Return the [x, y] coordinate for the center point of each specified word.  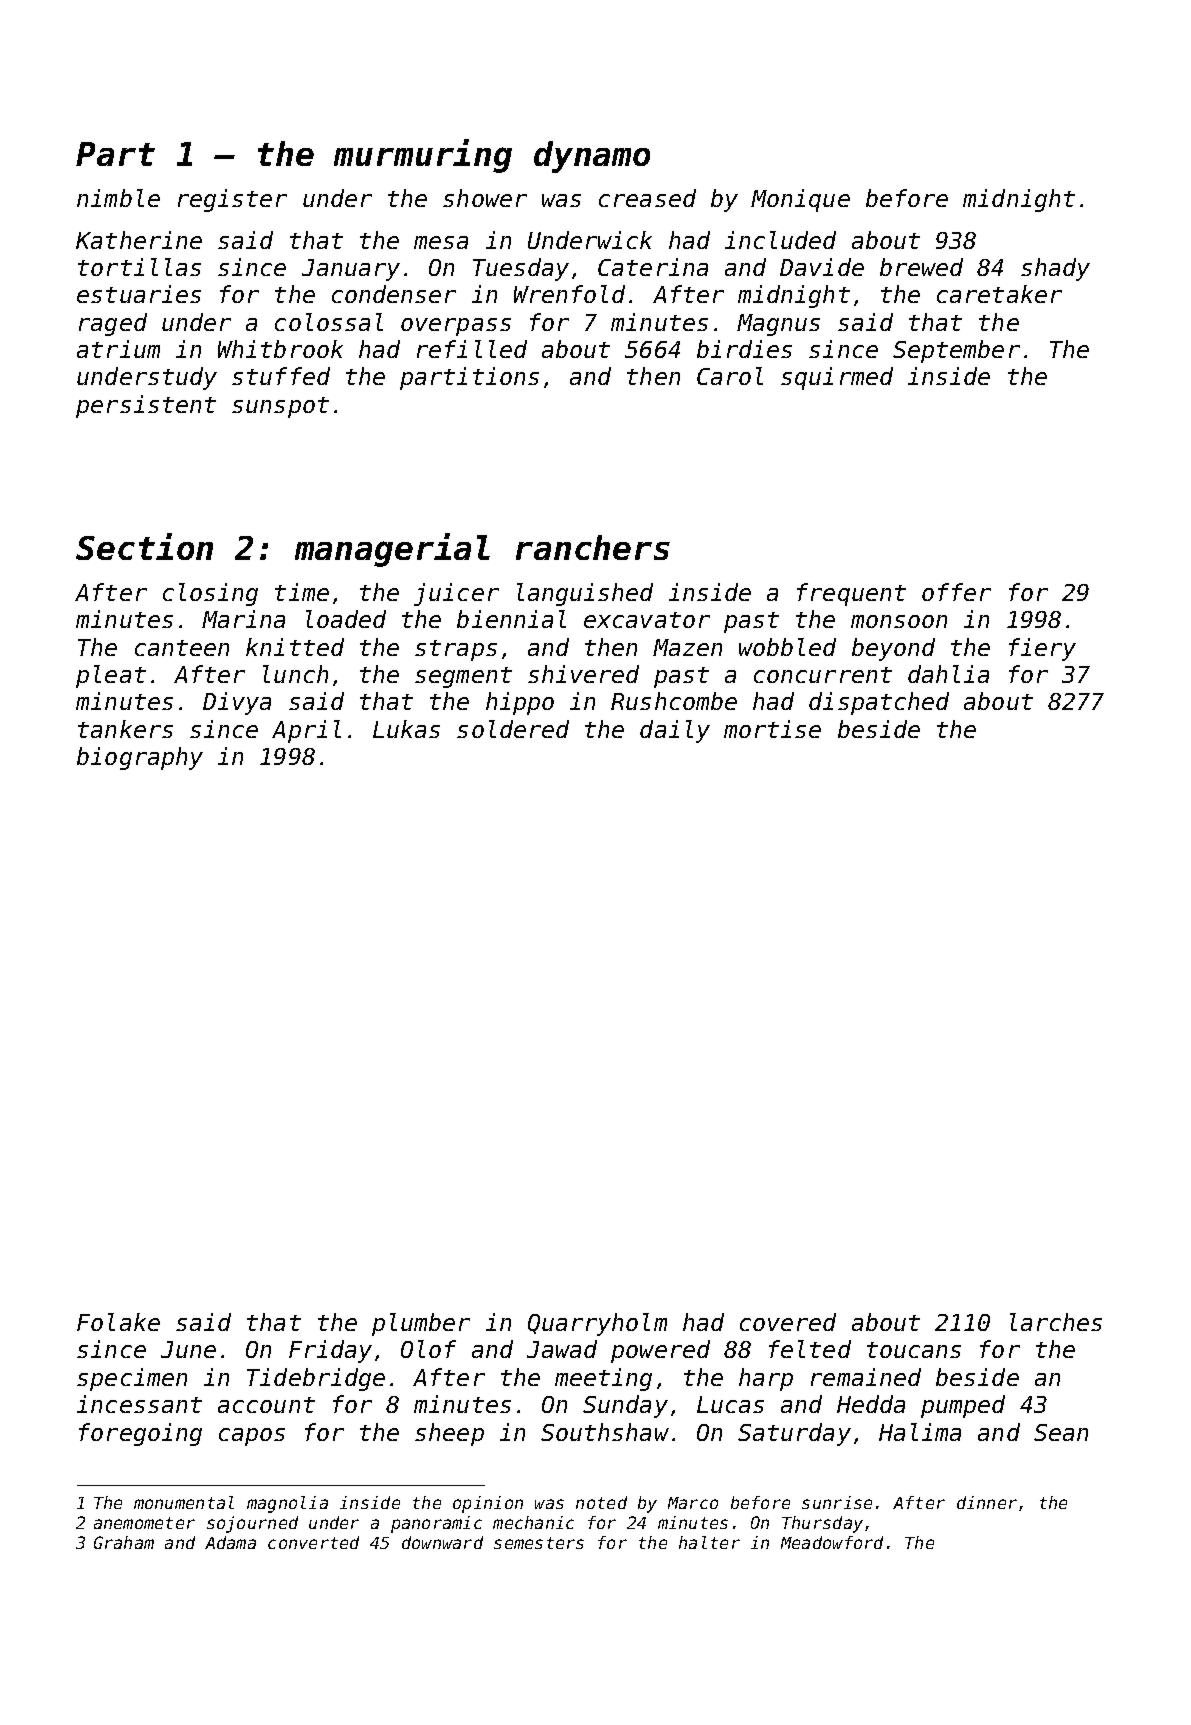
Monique [800, 200]
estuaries [139, 294]
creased [647, 198]
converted [313, 1542]
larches [1056, 1322]
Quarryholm [597, 1324]
